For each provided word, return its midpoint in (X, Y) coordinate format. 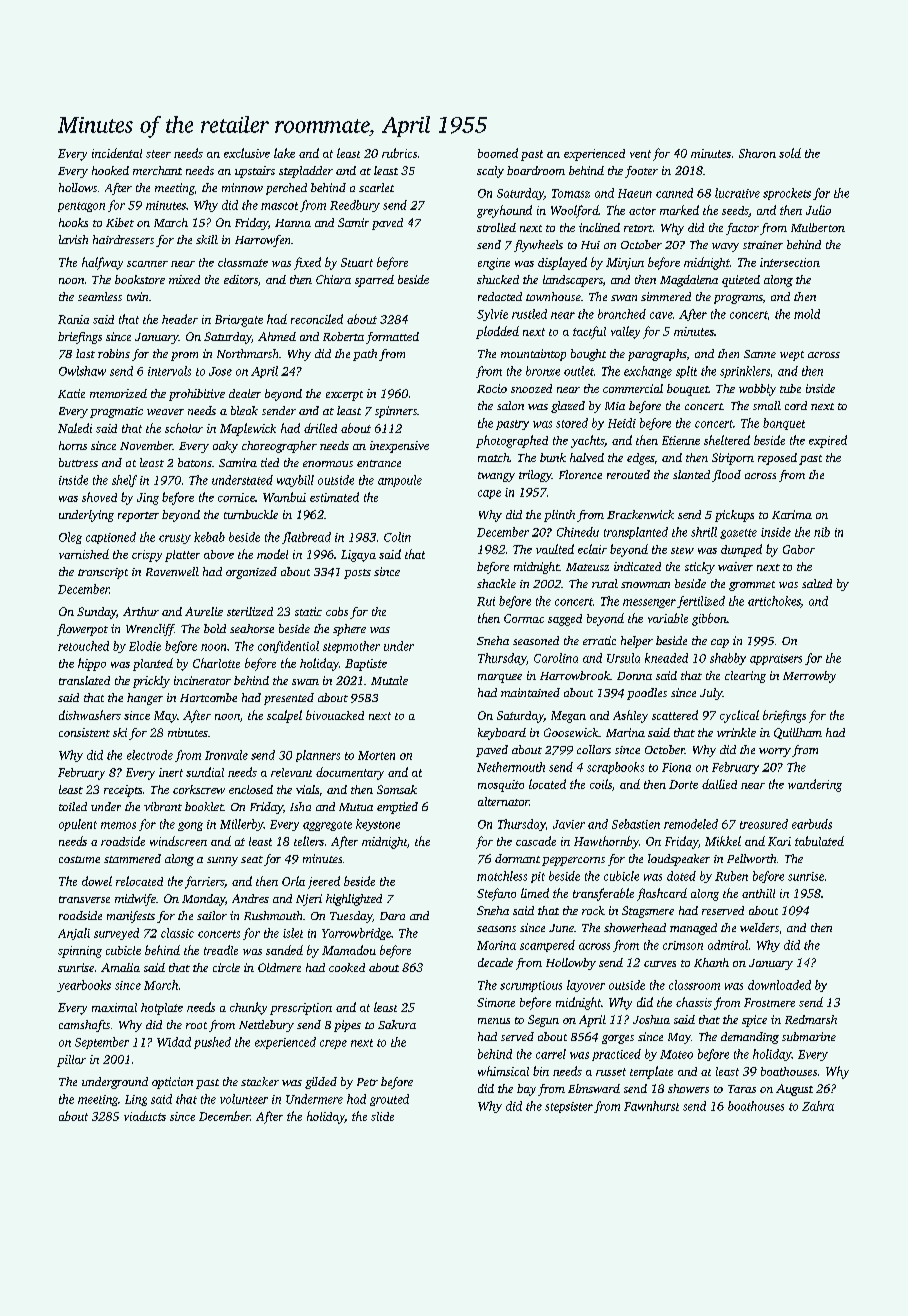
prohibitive (197, 395)
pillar (71, 1061)
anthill (758, 893)
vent (640, 154)
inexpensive (399, 447)
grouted (389, 1100)
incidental (117, 153)
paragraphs (657, 355)
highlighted (354, 900)
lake (284, 153)
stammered (132, 858)
